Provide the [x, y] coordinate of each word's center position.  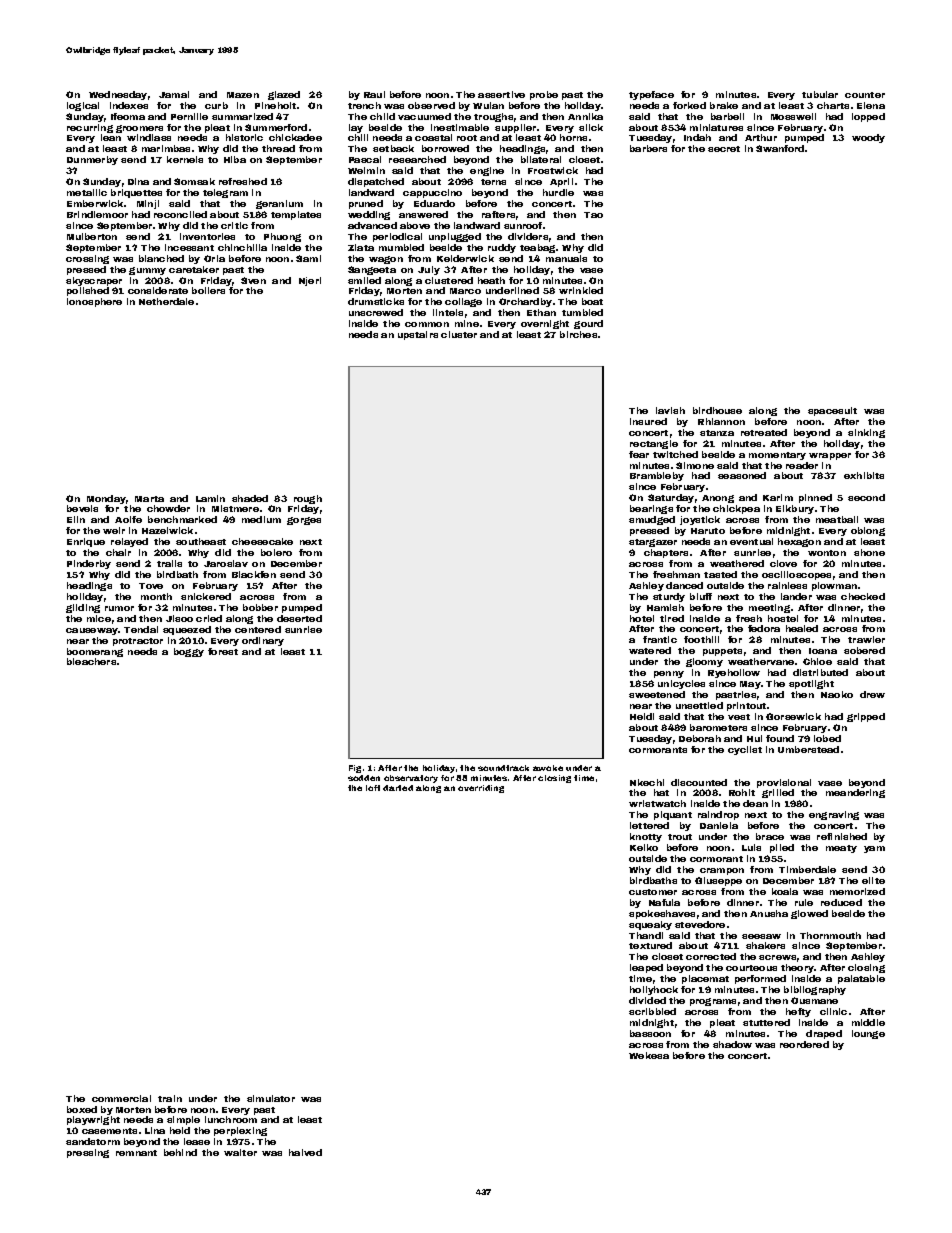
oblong [868, 531]
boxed [82, 1109]
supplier [515, 128]
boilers [208, 290]
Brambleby [657, 476]
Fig [355, 769]
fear [639, 454]
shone [869, 552]
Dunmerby [92, 160]
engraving [834, 815]
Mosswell [793, 116]
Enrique [86, 542]
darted [398, 788]
